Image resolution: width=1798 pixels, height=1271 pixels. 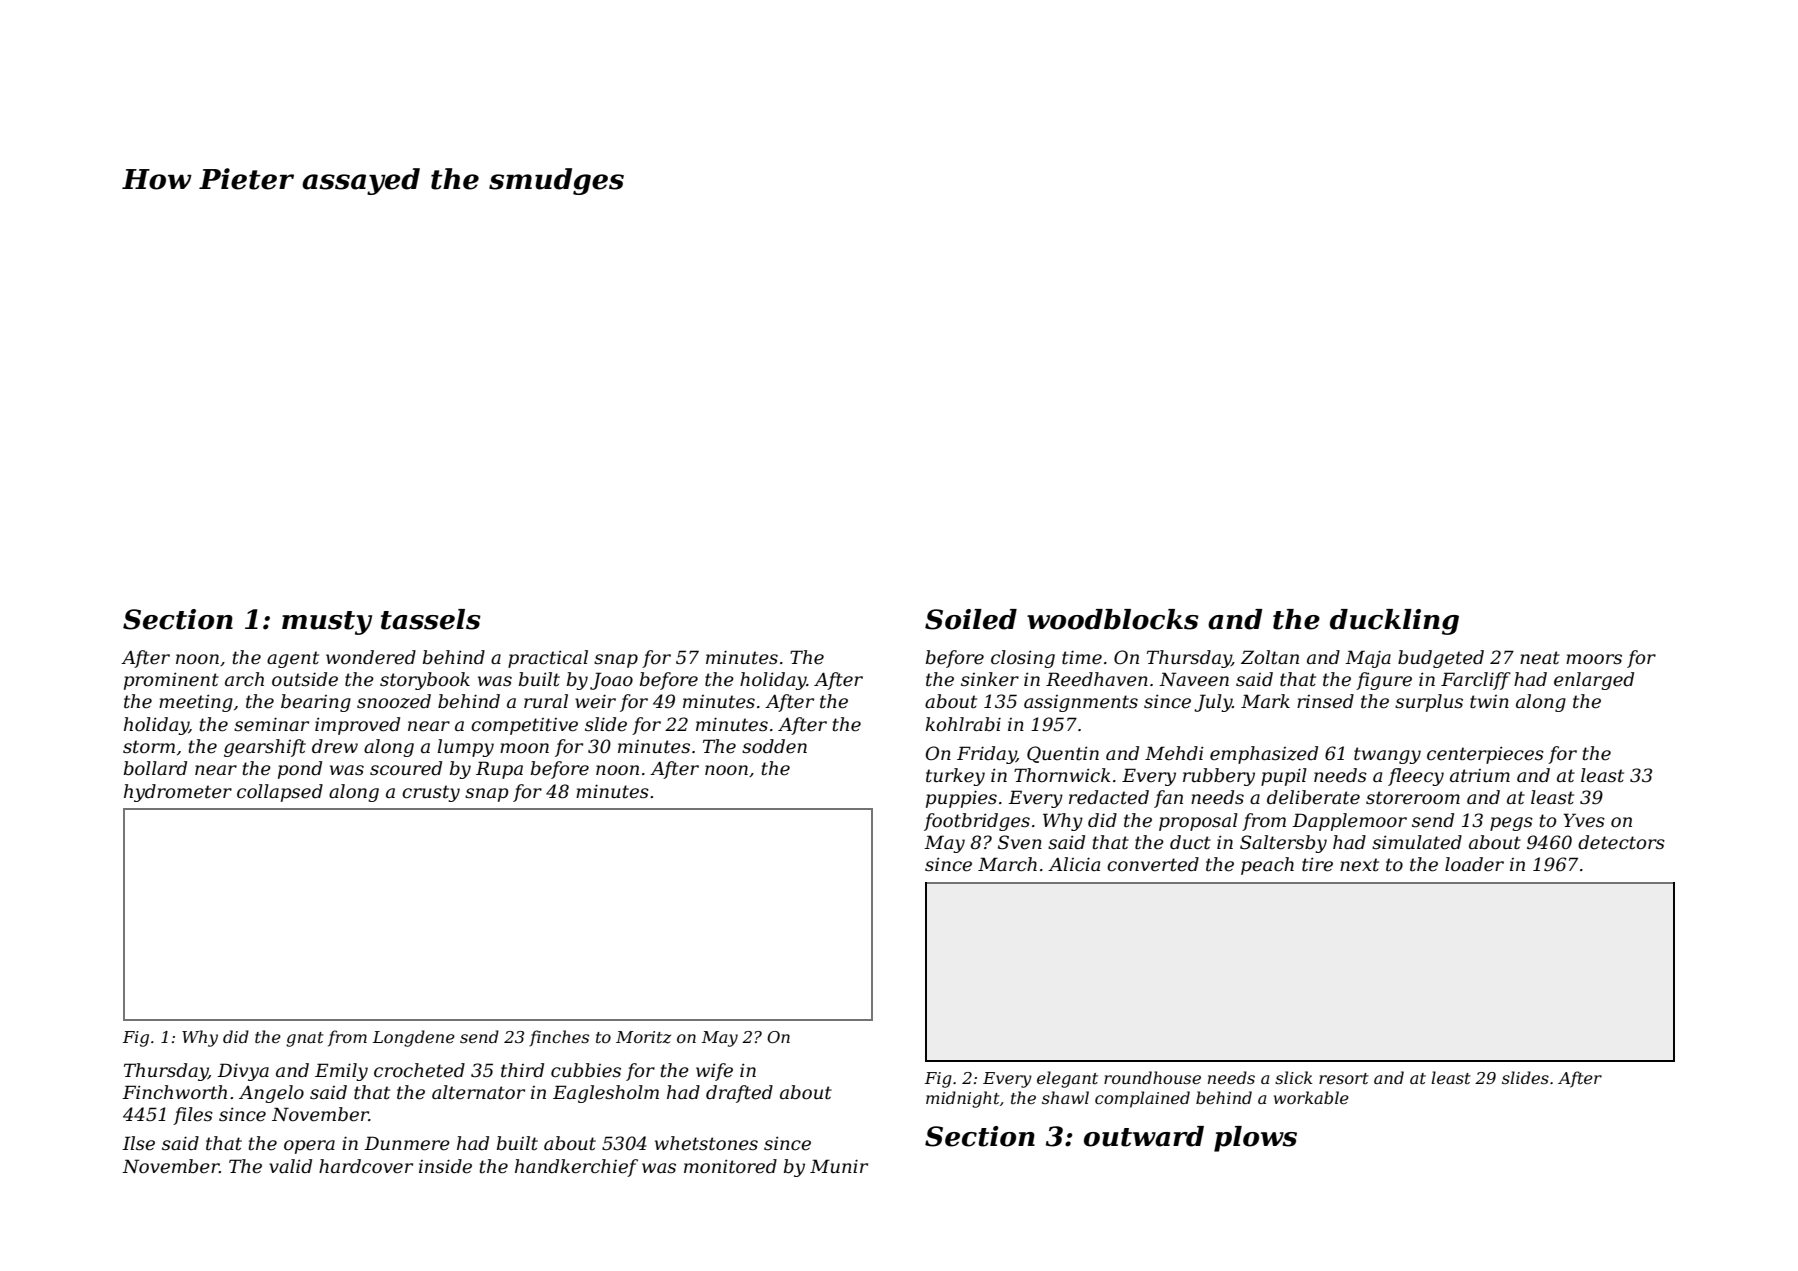 I want to click on loader, so click(x=1474, y=864).
